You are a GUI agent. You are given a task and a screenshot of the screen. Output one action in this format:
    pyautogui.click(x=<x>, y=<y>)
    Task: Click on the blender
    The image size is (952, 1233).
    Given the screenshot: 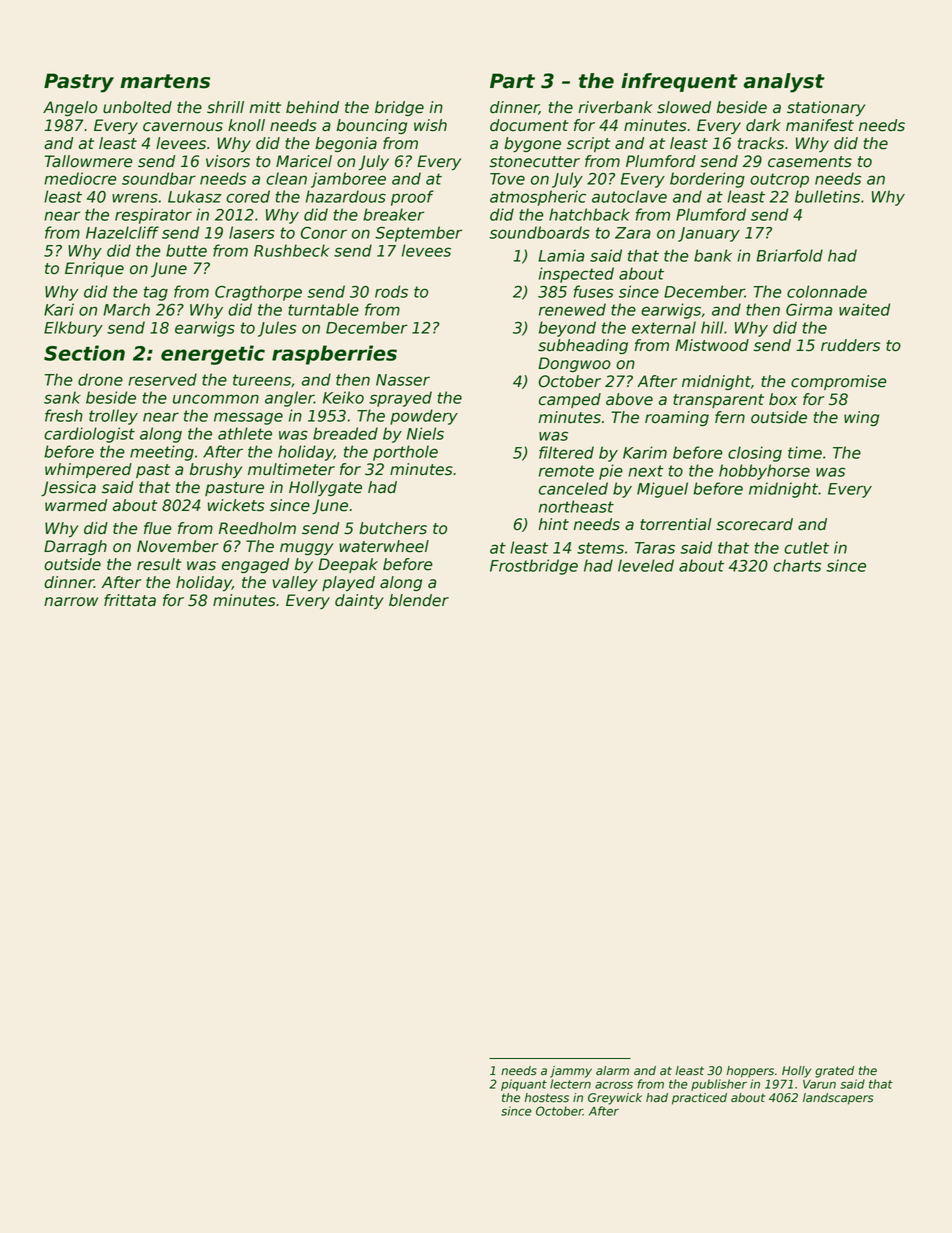 What is the action you would take?
    pyautogui.click(x=419, y=600)
